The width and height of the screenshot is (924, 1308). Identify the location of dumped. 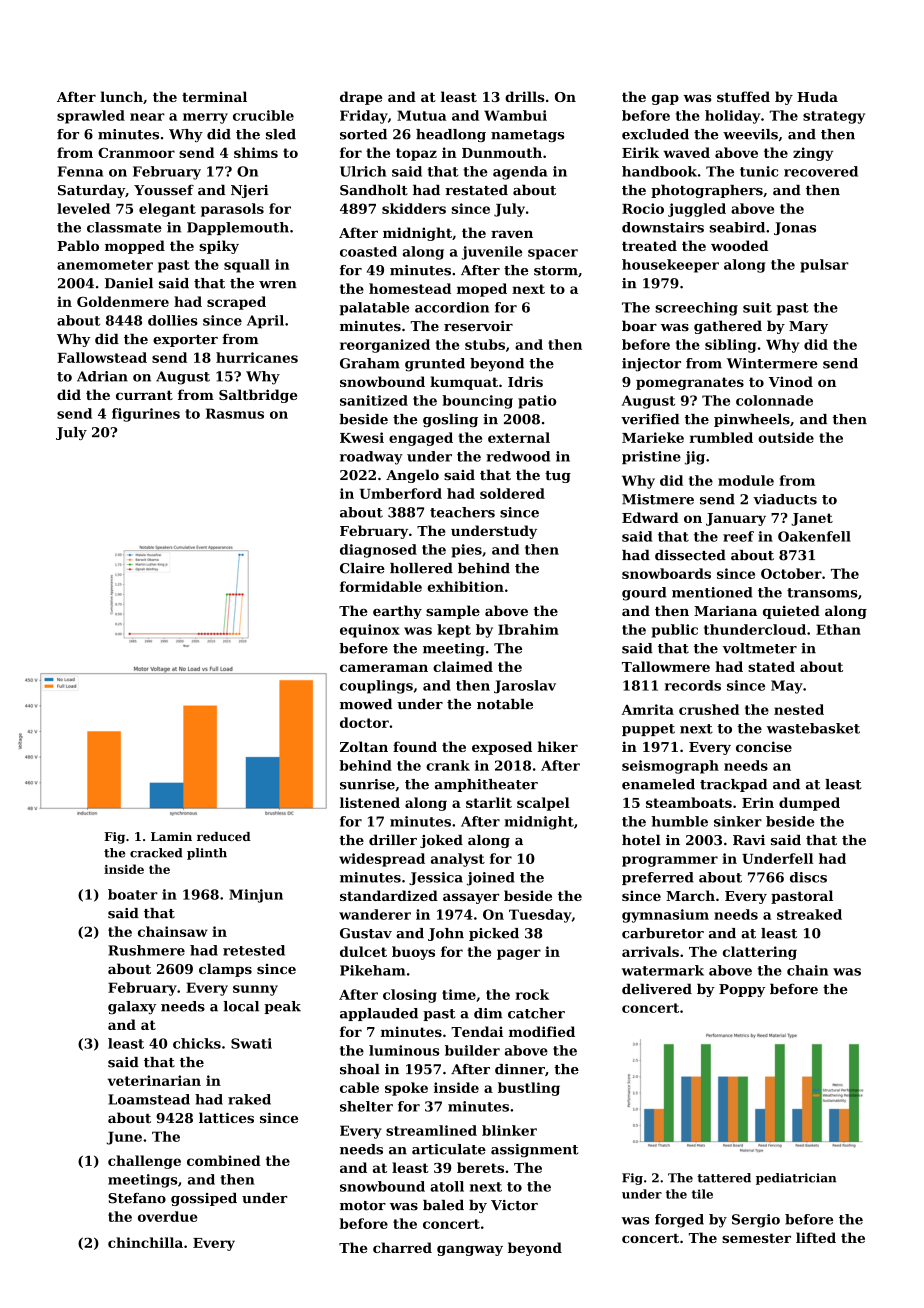
(809, 804).
